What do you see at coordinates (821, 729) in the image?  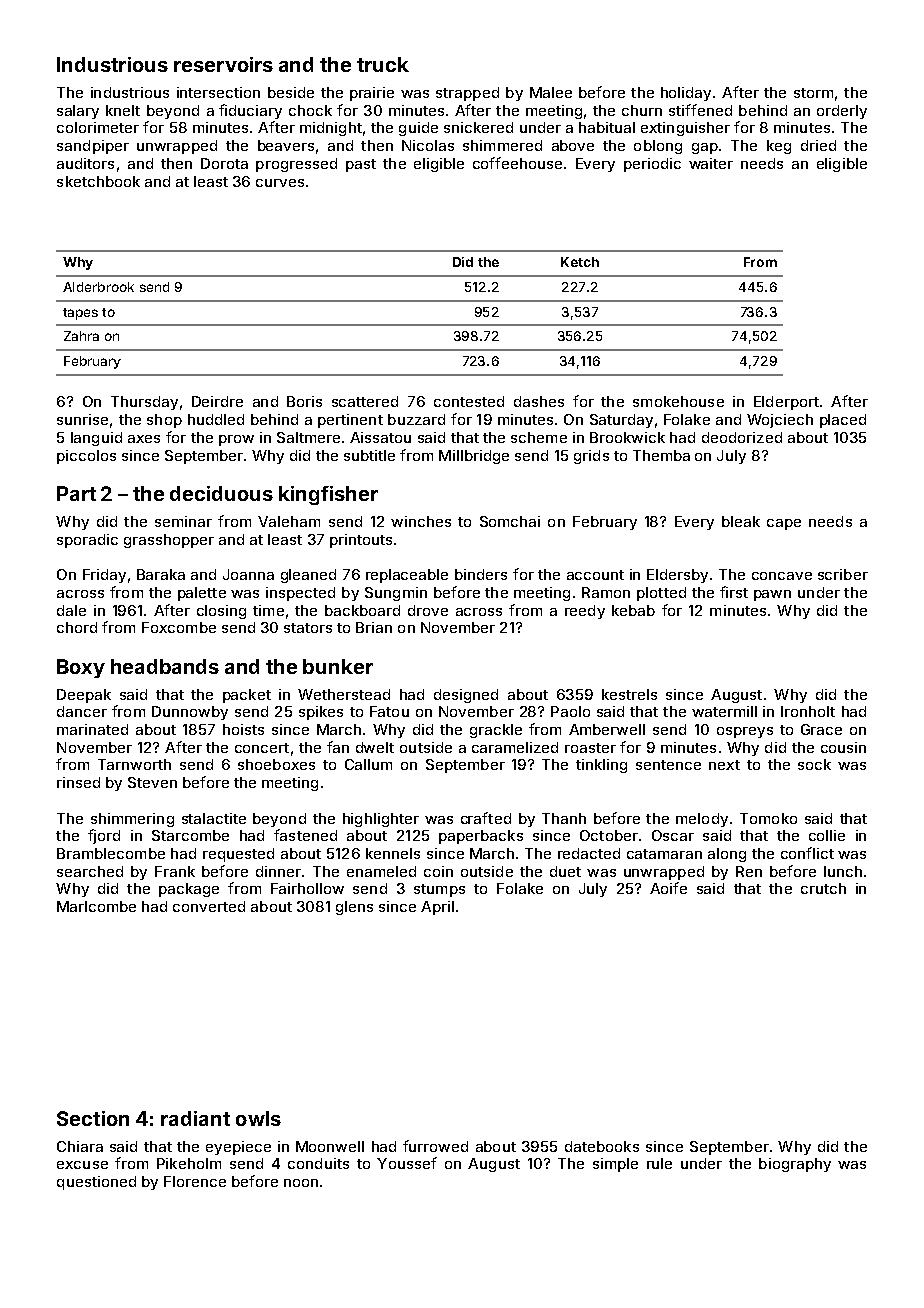 I see `Grace` at bounding box center [821, 729].
